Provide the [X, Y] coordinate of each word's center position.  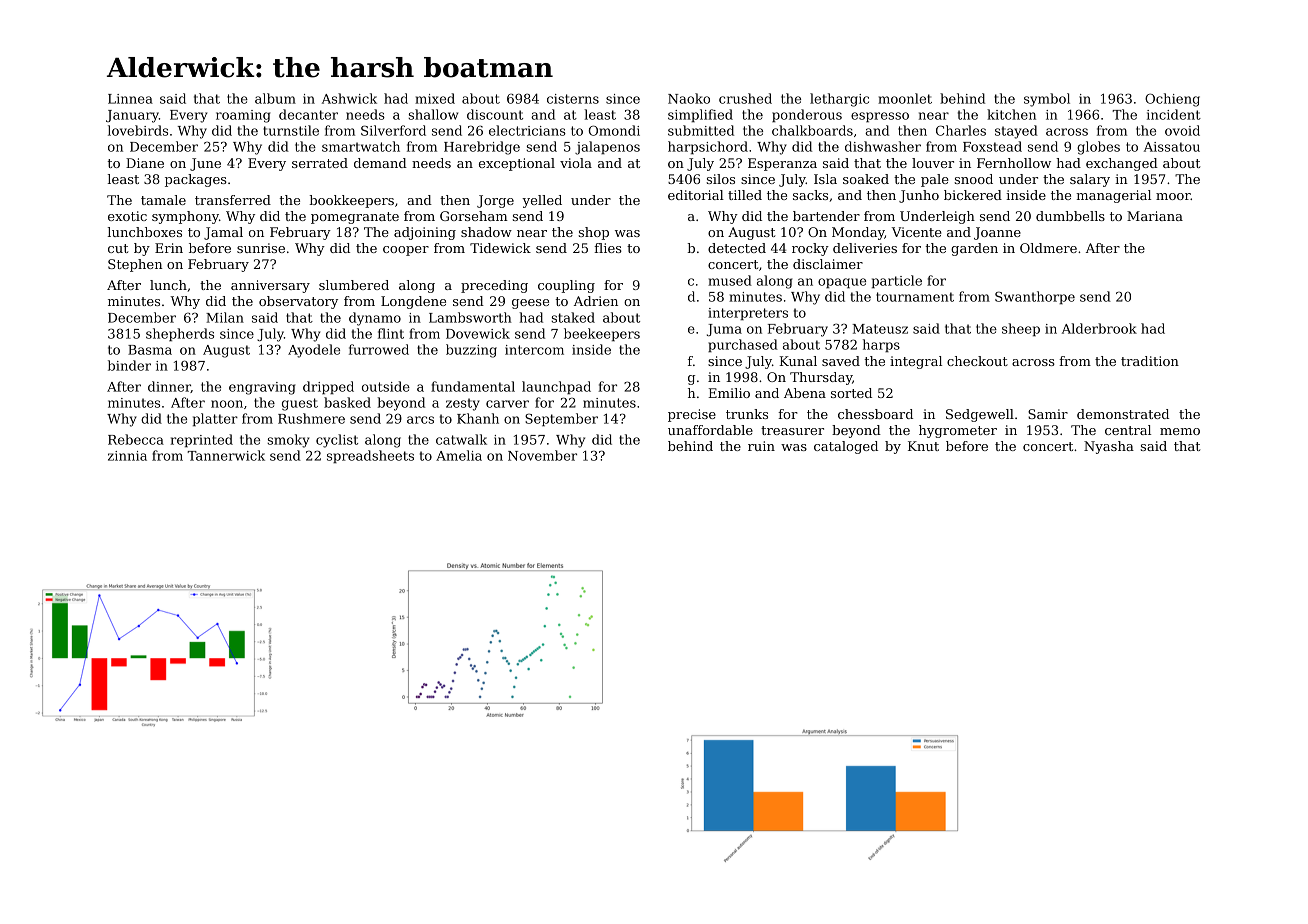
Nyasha [1109, 447]
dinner [169, 387]
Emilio [729, 393]
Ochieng [1172, 100]
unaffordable [710, 430]
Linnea [130, 99]
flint [391, 333]
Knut [923, 446]
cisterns [573, 99]
